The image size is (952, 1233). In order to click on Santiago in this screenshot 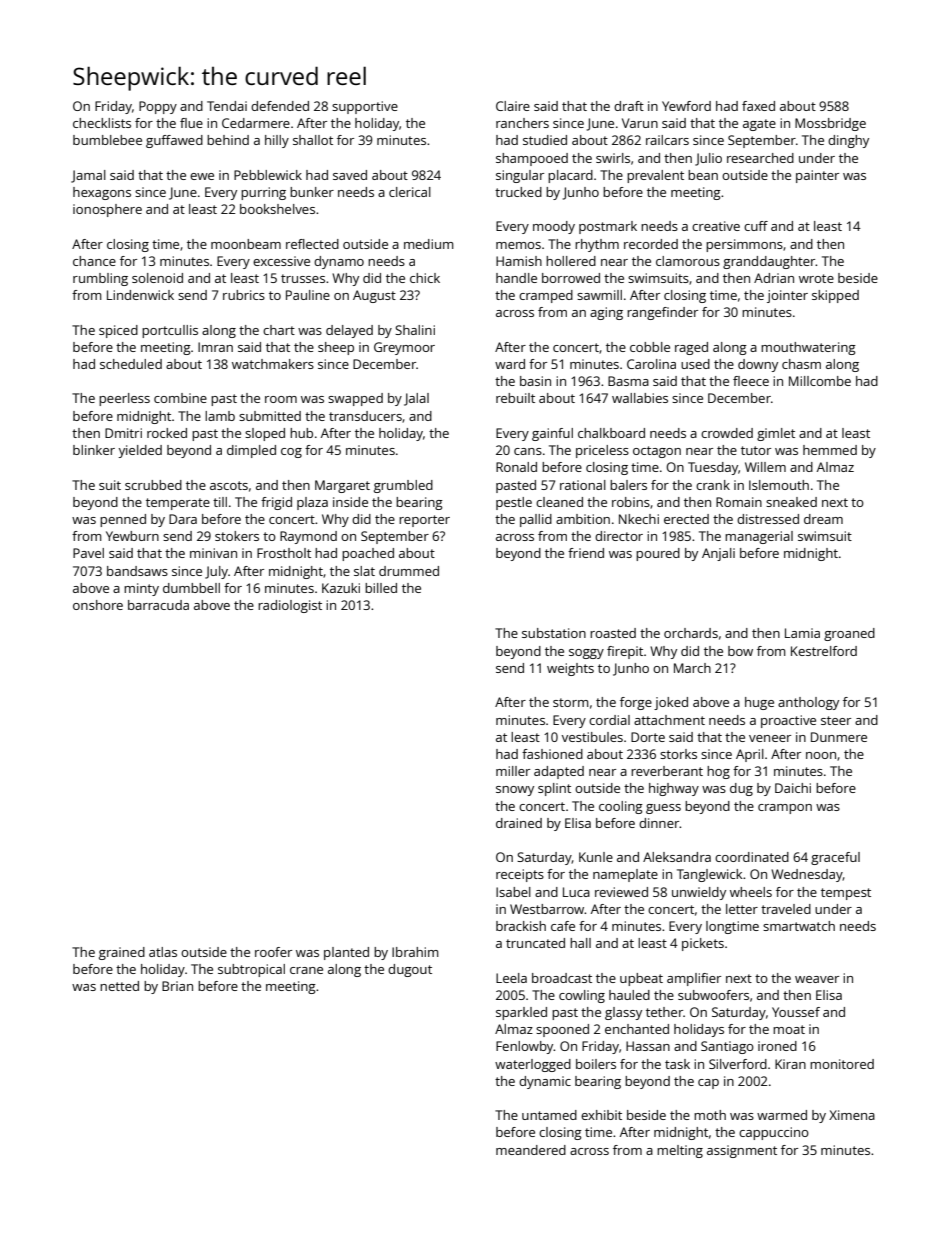, I will do `click(727, 1047)`.
